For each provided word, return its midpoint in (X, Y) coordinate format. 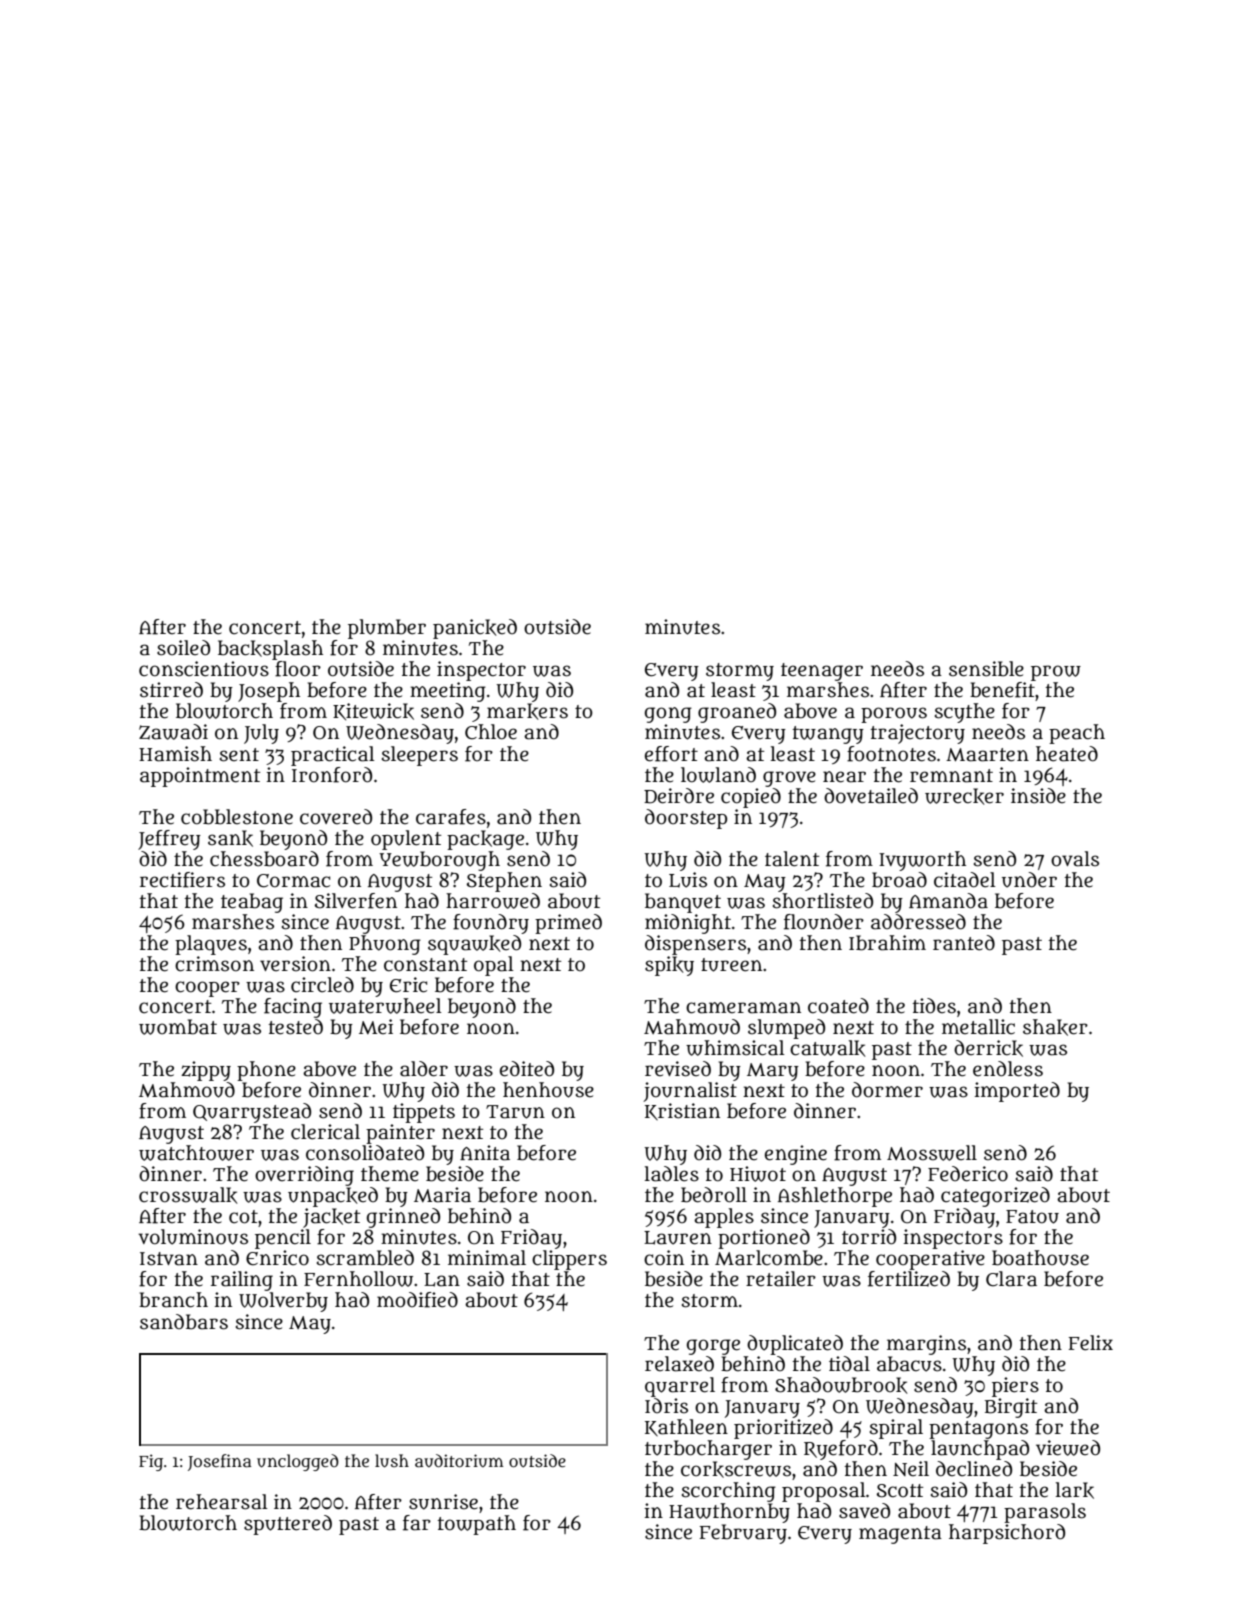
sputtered (288, 1525)
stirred (171, 690)
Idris (666, 1406)
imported (1017, 1092)
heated (1067, 754)
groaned (737, 713)
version (295, 964)
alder (424, 1069)
